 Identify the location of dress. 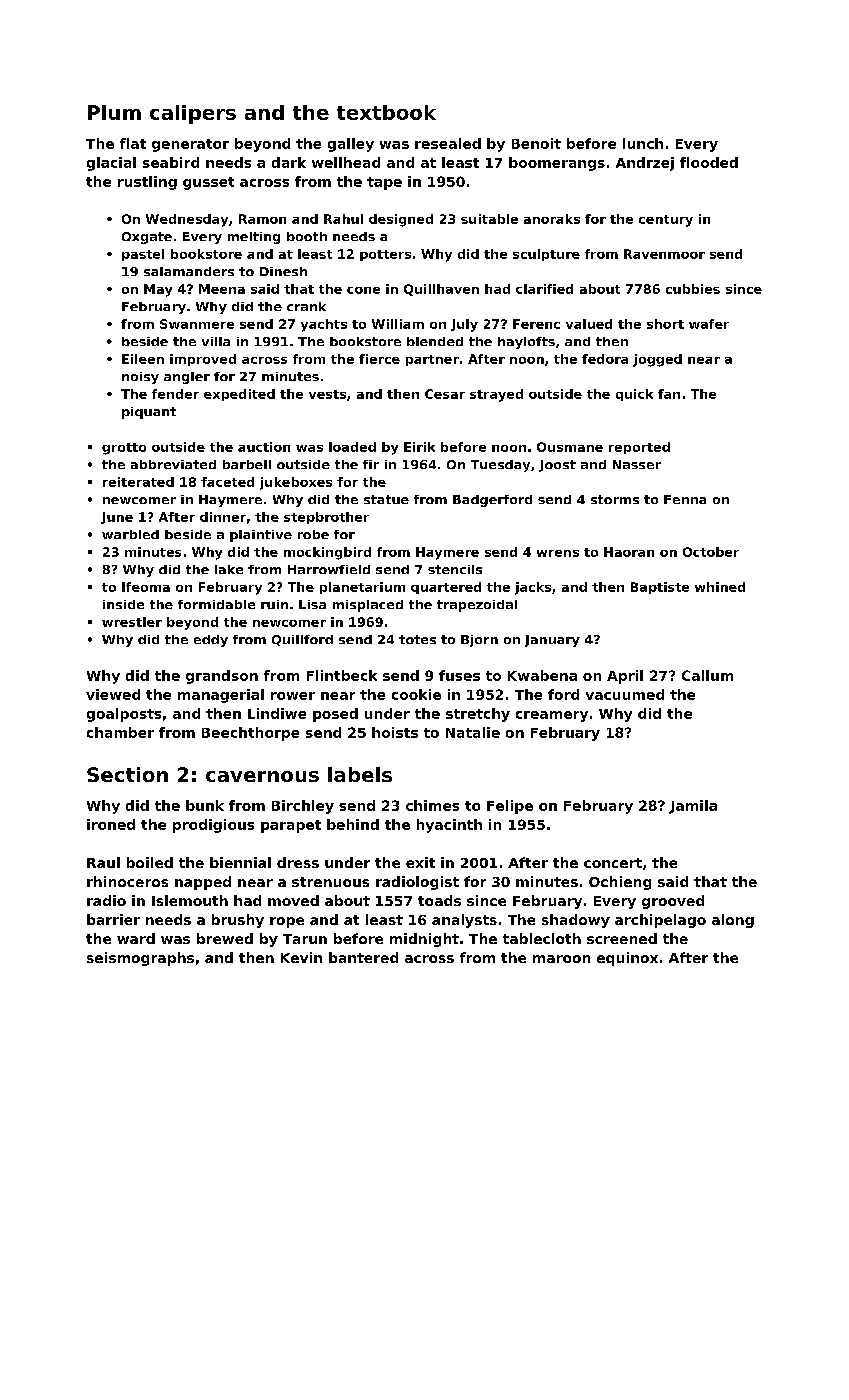
(298, 862).
